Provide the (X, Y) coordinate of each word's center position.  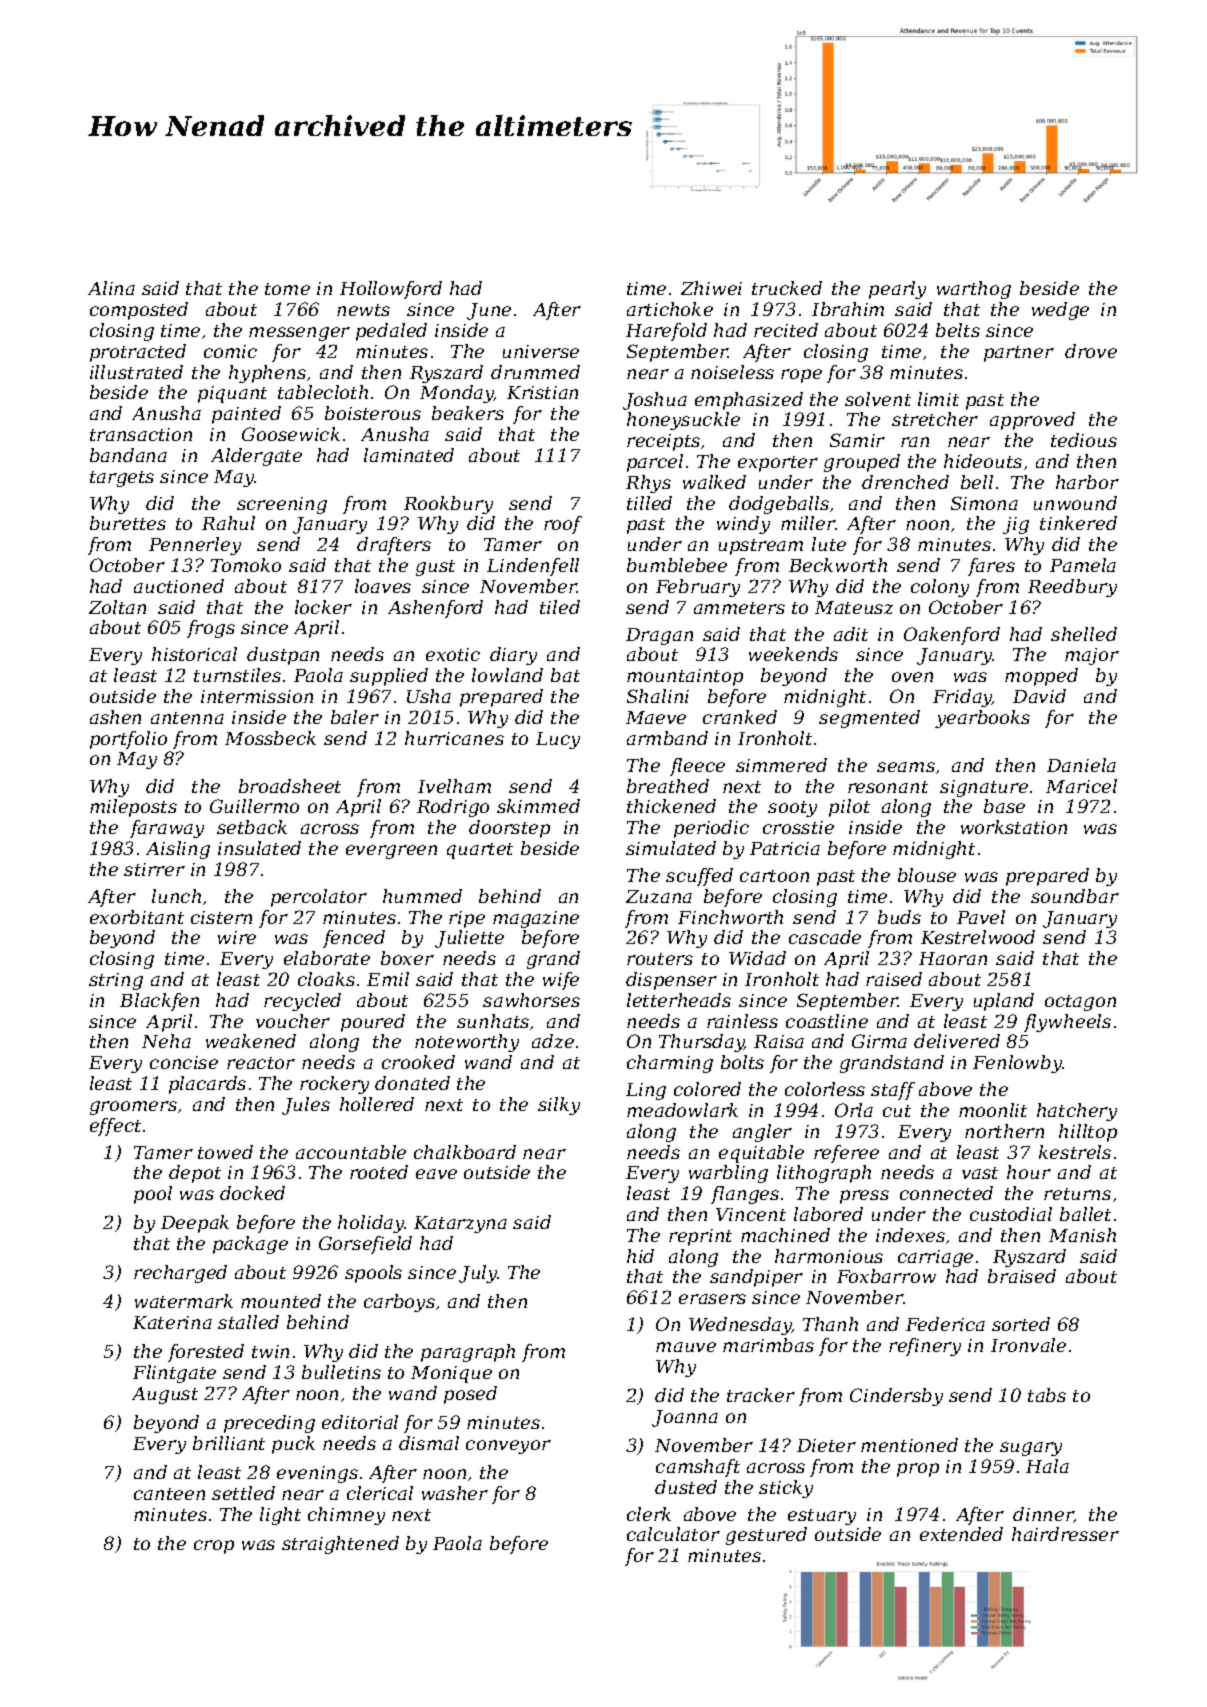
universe (541, 351)
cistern (221, 917)
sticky (786, 1489)
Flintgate (174, 1374)
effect (115, 1127)
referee (846, 1154)
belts (958, 330)
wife (561, 981)
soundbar (1075, 896)
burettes (128, 523)
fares (991, 567)
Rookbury (448, 505)
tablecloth (323, 392)
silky (559, 1106)
